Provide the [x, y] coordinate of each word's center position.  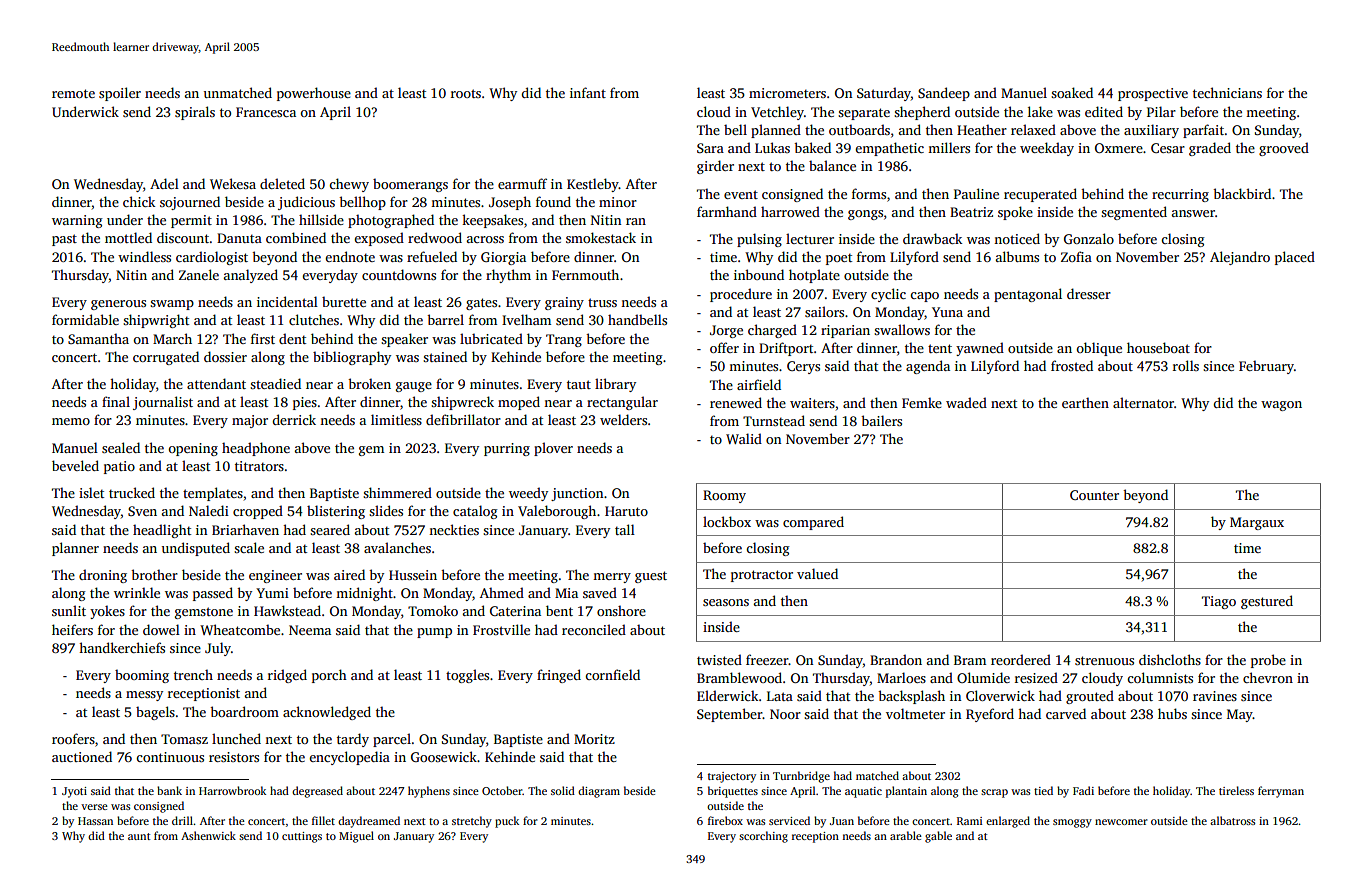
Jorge [726, 331]
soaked [1072, 92]
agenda [928, 367]
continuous [170, 757]
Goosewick [444, 756]
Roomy [724, 496]
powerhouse [314, 94]
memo [71, 421]
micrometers [787, 93]
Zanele [199, 274]
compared [813, 523]
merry [612, 578]
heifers [72, 629]
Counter [1094, 495]
